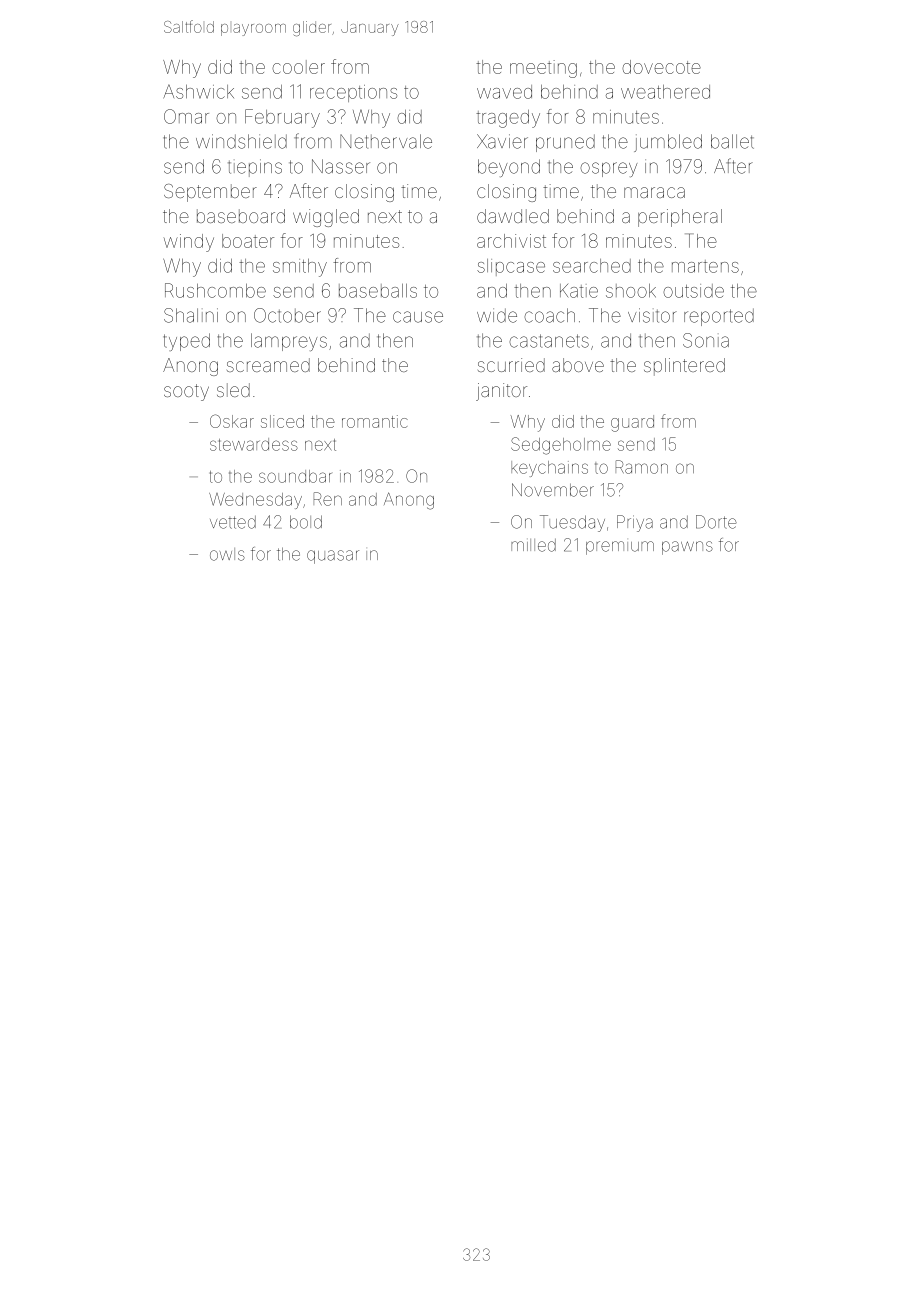  What do you see at coordinates (326, 218) in the screenshot?
I see `wiggled` at bounding box center [326, 218].
